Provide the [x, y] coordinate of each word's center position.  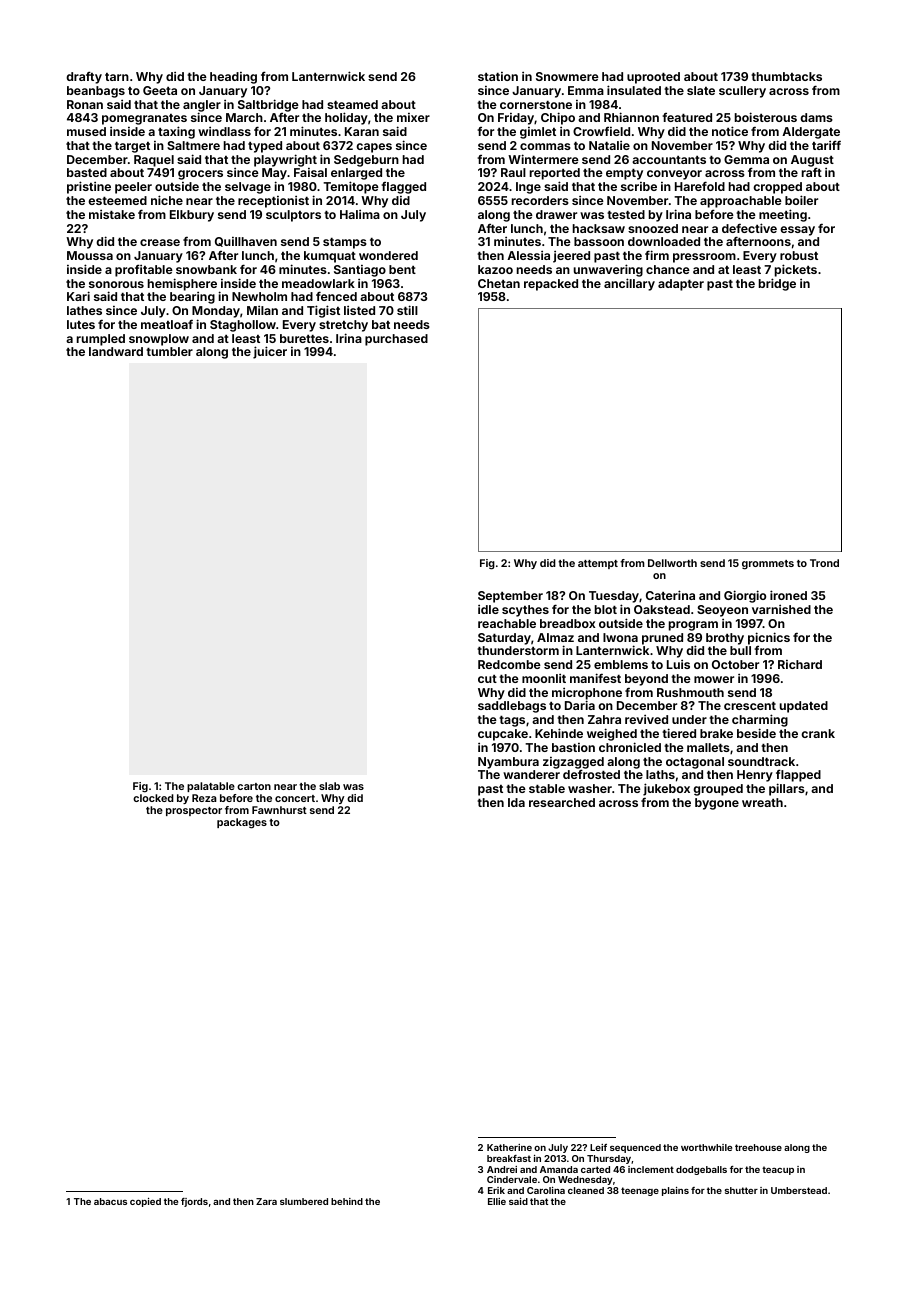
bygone [717, 804]
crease [160, 242]
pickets [796, 270]
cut [487, 679]
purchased [396, 340]
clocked [153, 798]
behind [347, 1201]
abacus [110, 1201]
